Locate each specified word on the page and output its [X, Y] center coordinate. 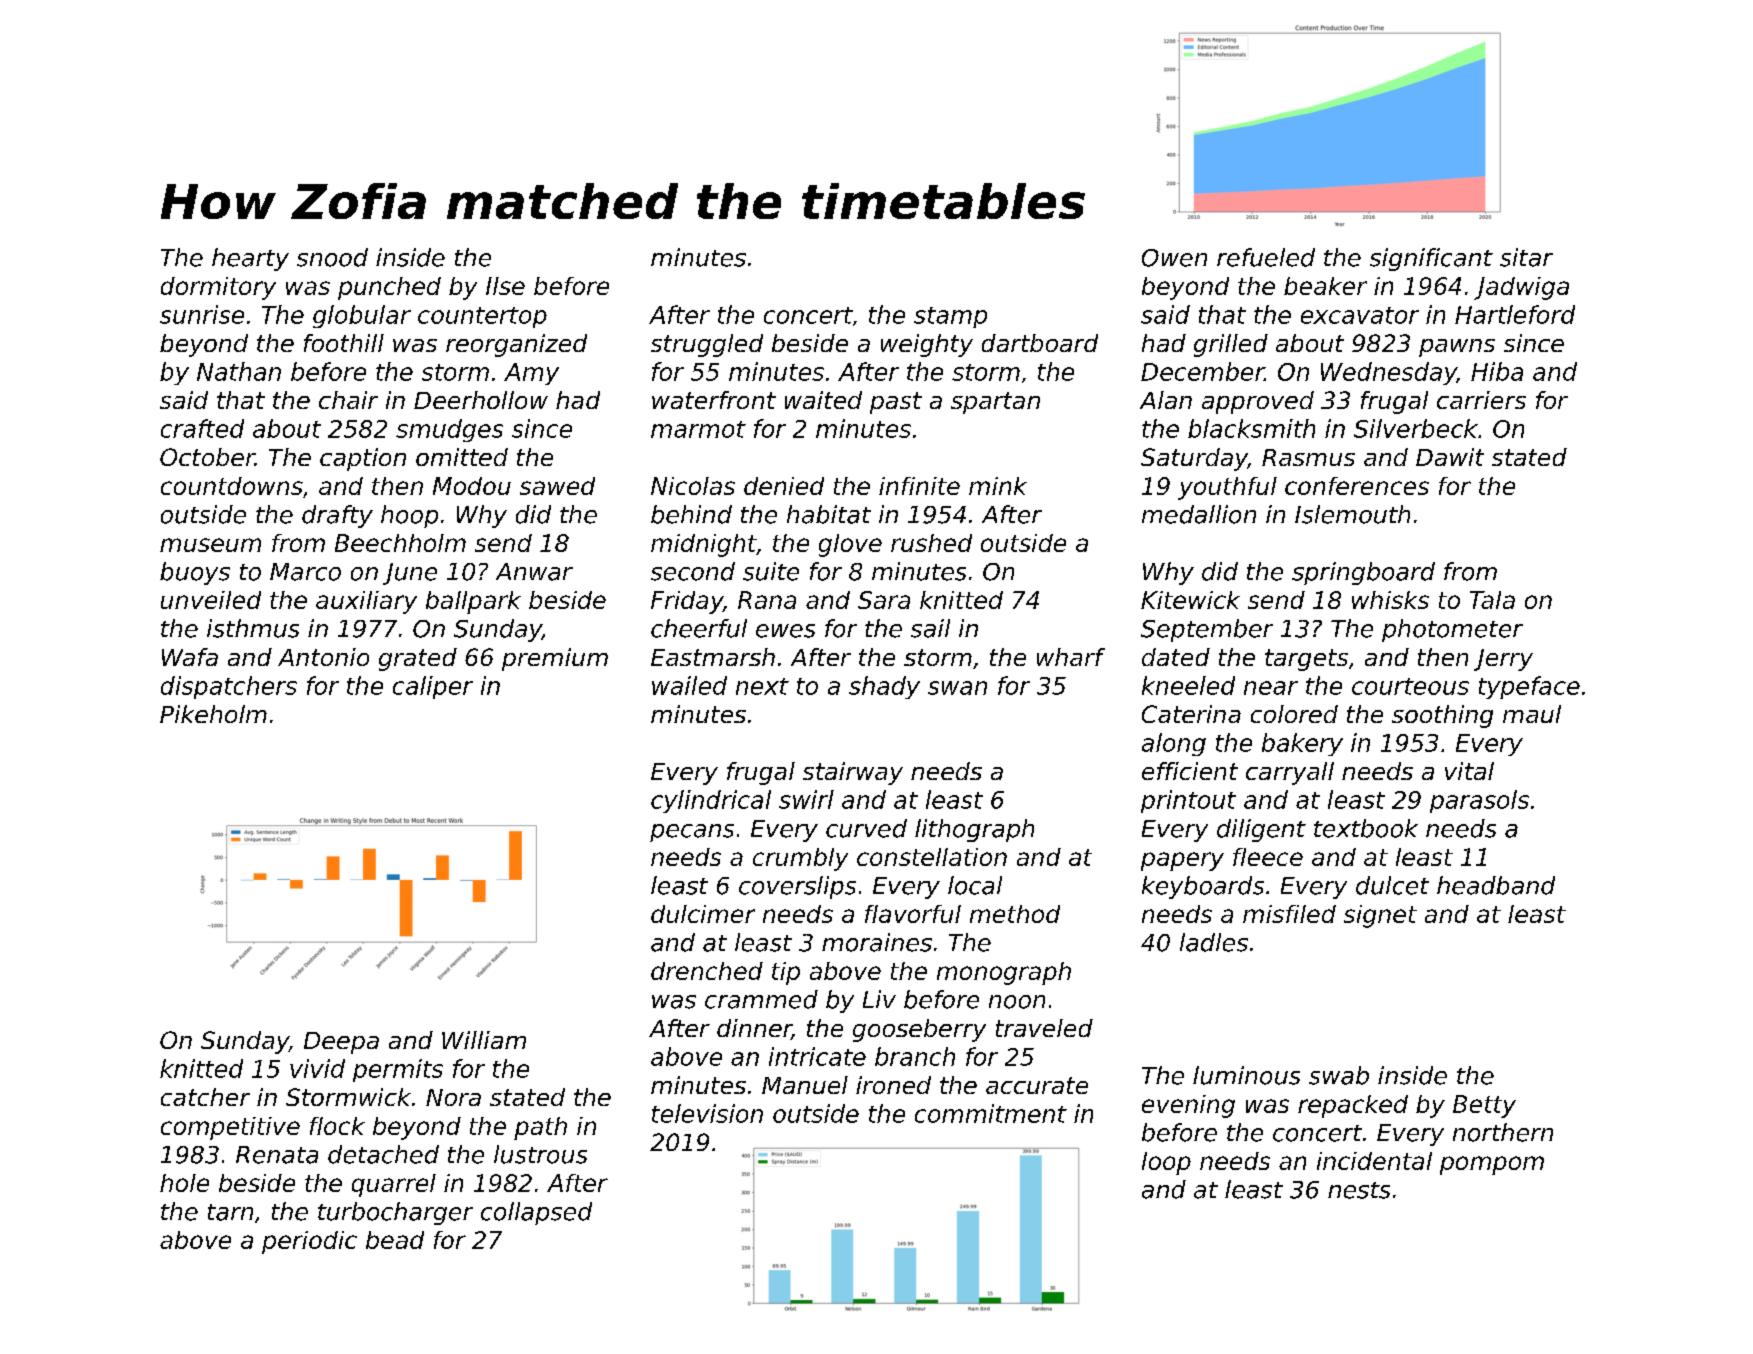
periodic [309, 1242]
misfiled [1289, 914]
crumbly [800, 859]
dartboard [1040, 343]
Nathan [239, 371]
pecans [692, 833]
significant [1431, 259]
